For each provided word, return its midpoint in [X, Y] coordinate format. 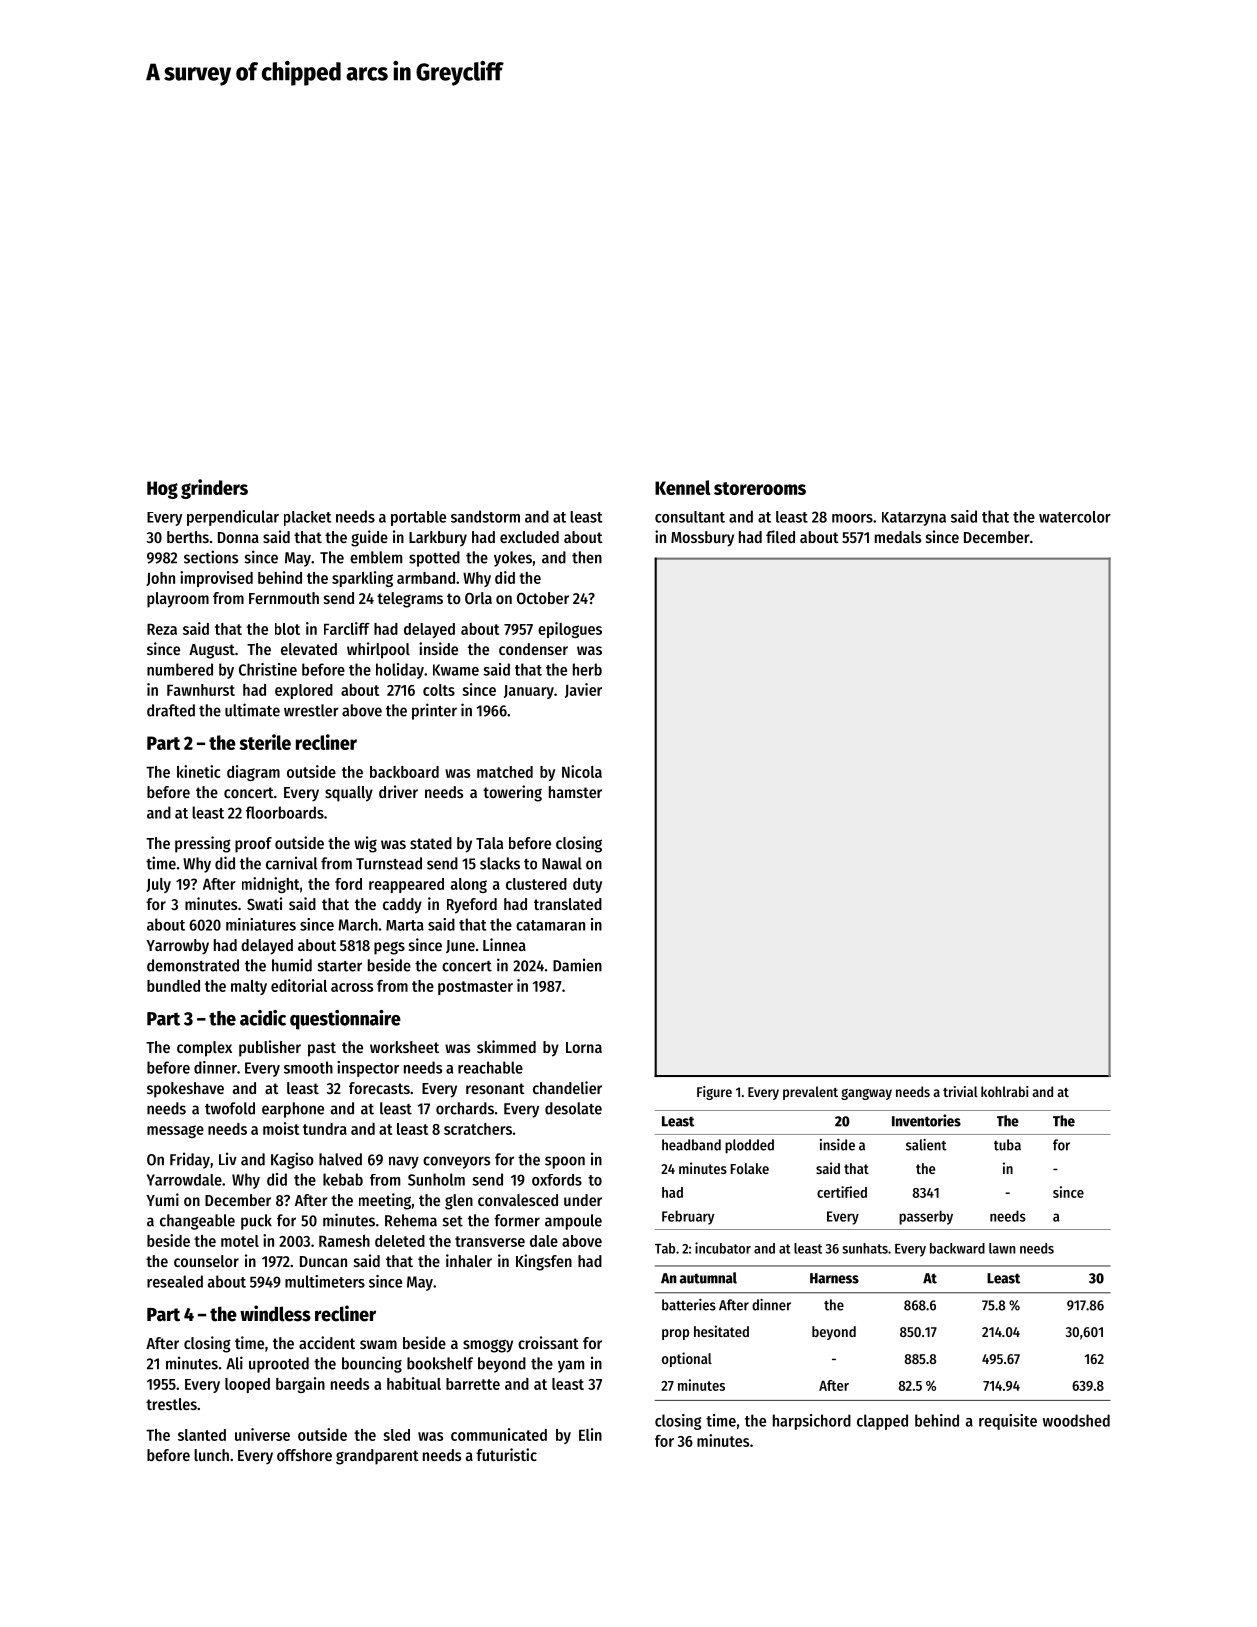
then [587, 557]
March [358, 924]
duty [587, 885]
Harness [834, 1278]
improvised [216, 579]
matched [505, 772]
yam [571, 1366]
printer [434, 711]
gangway [866, 1094]
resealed [175, 1281]
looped [247, 1385]
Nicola [582, 771]
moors [852, 518]
